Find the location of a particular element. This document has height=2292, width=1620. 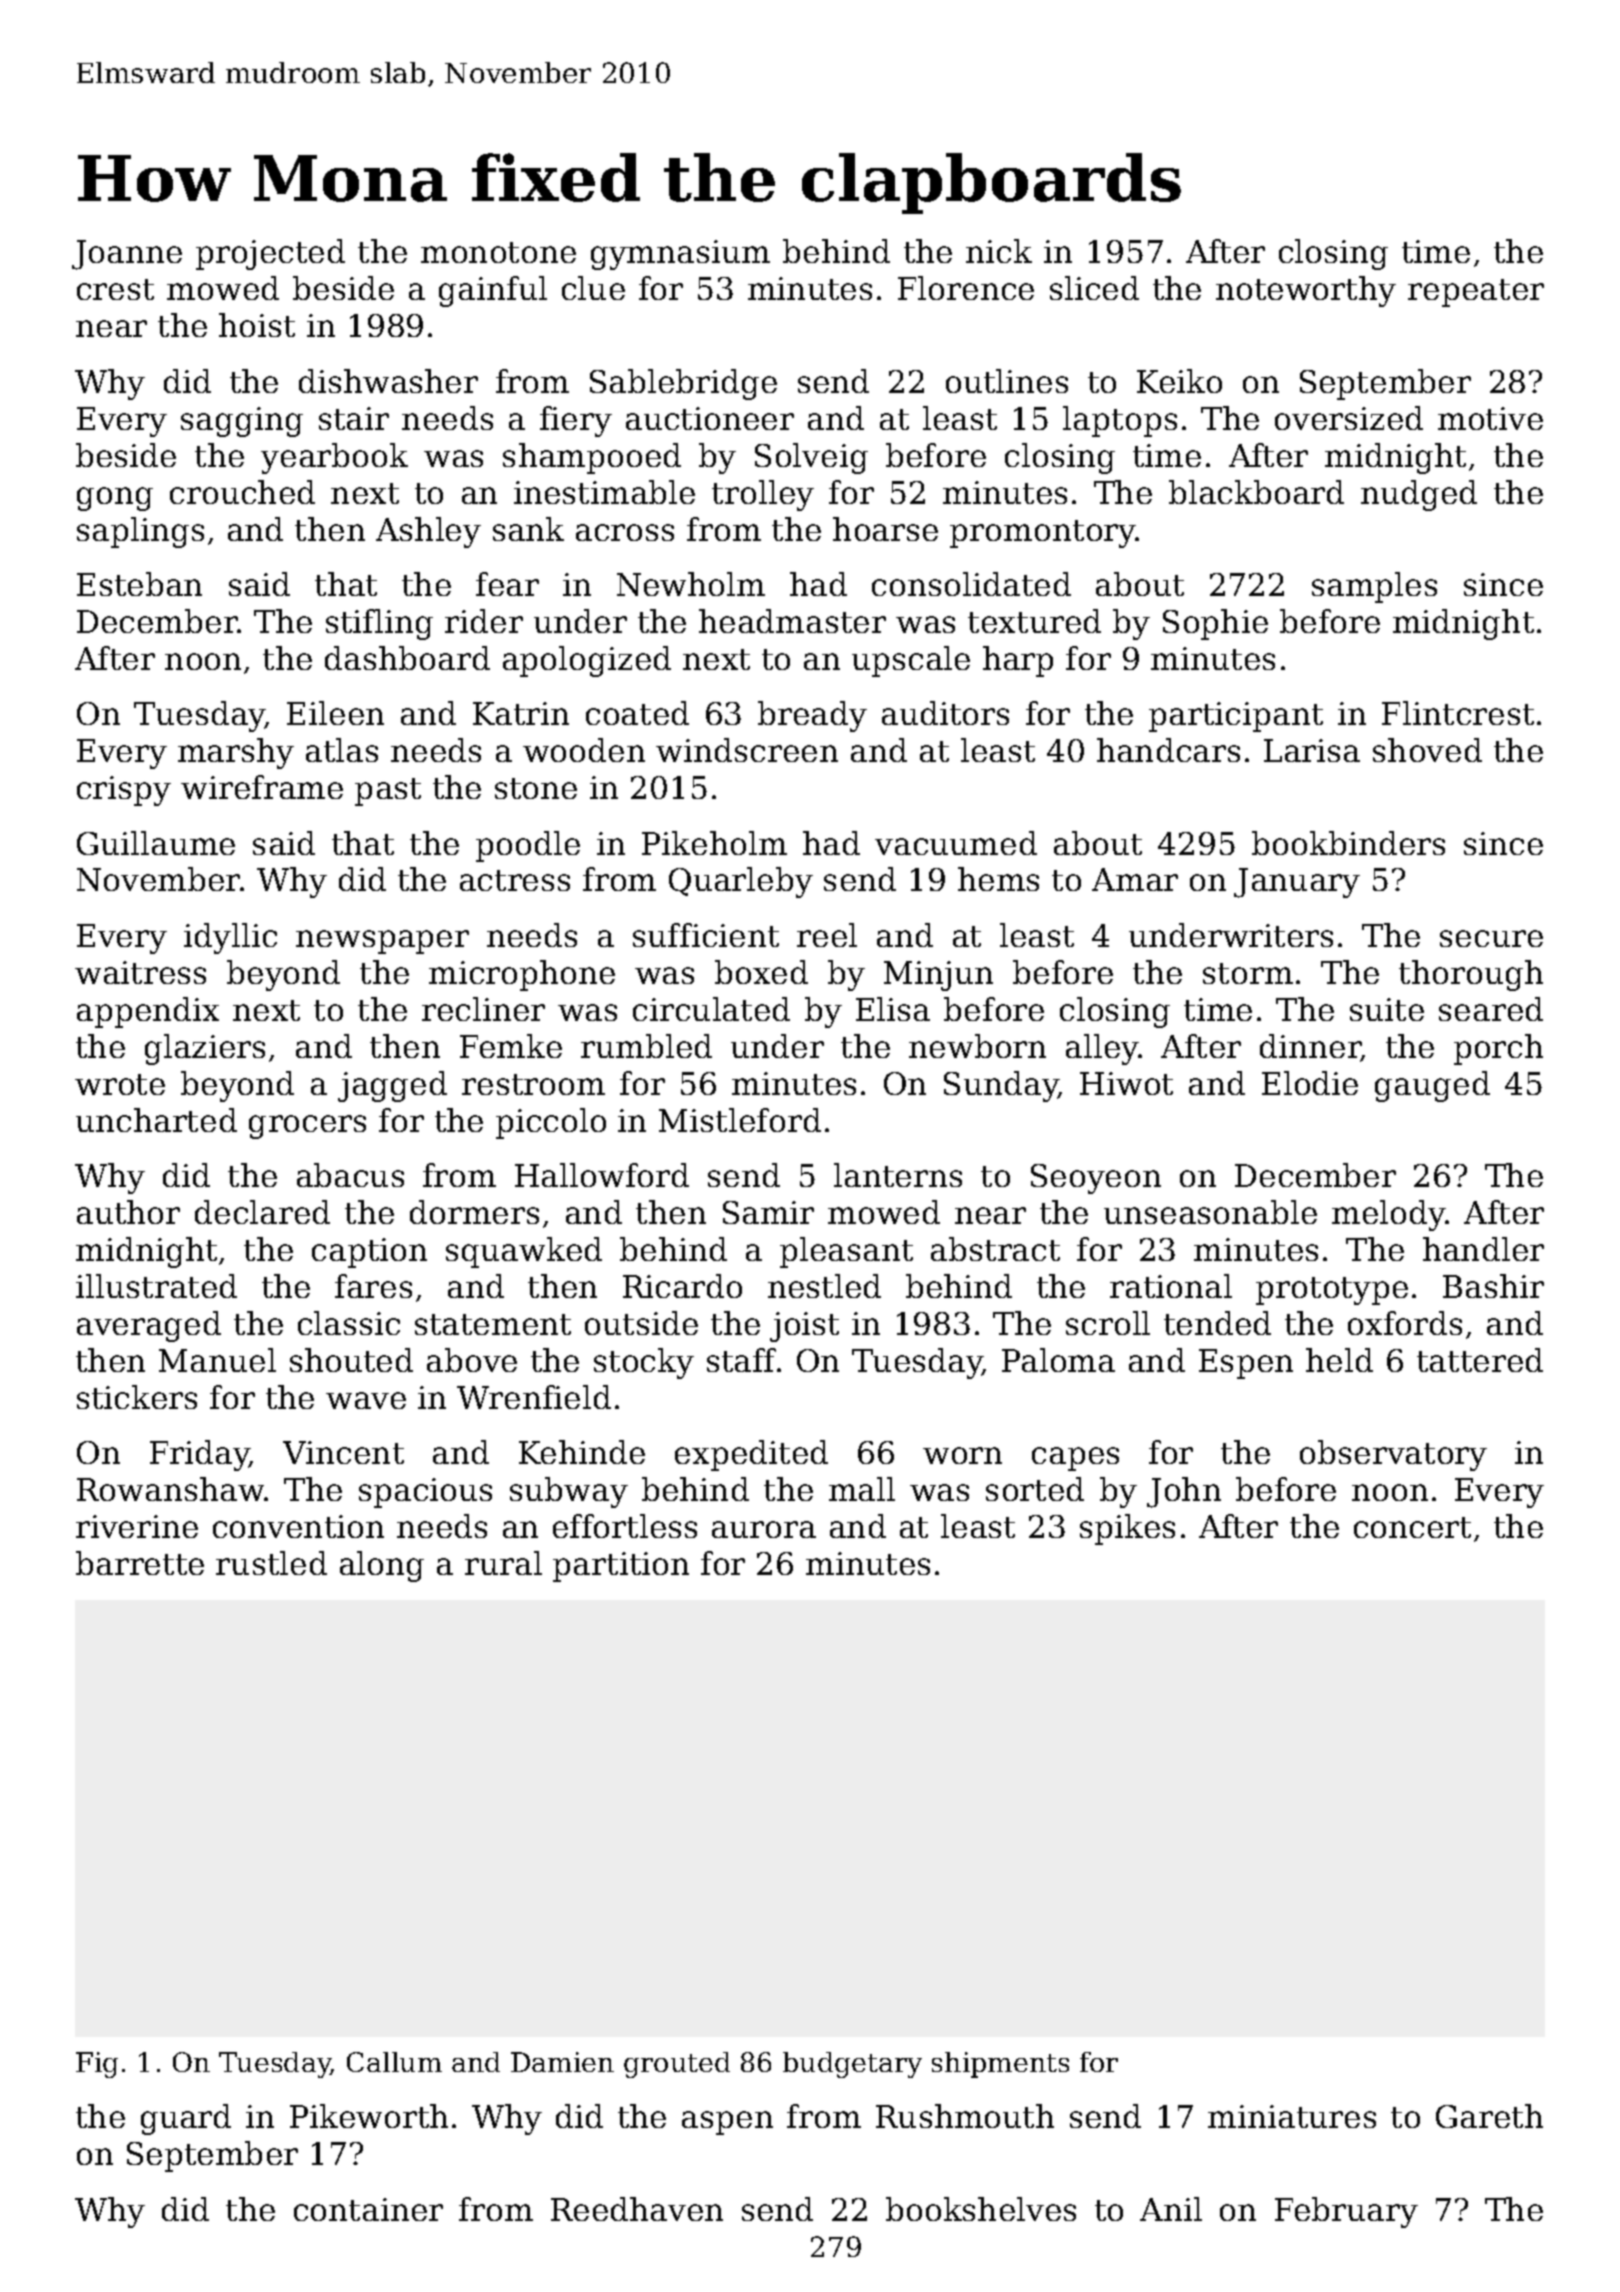

Callum is located at coordinates (394, 2062).
